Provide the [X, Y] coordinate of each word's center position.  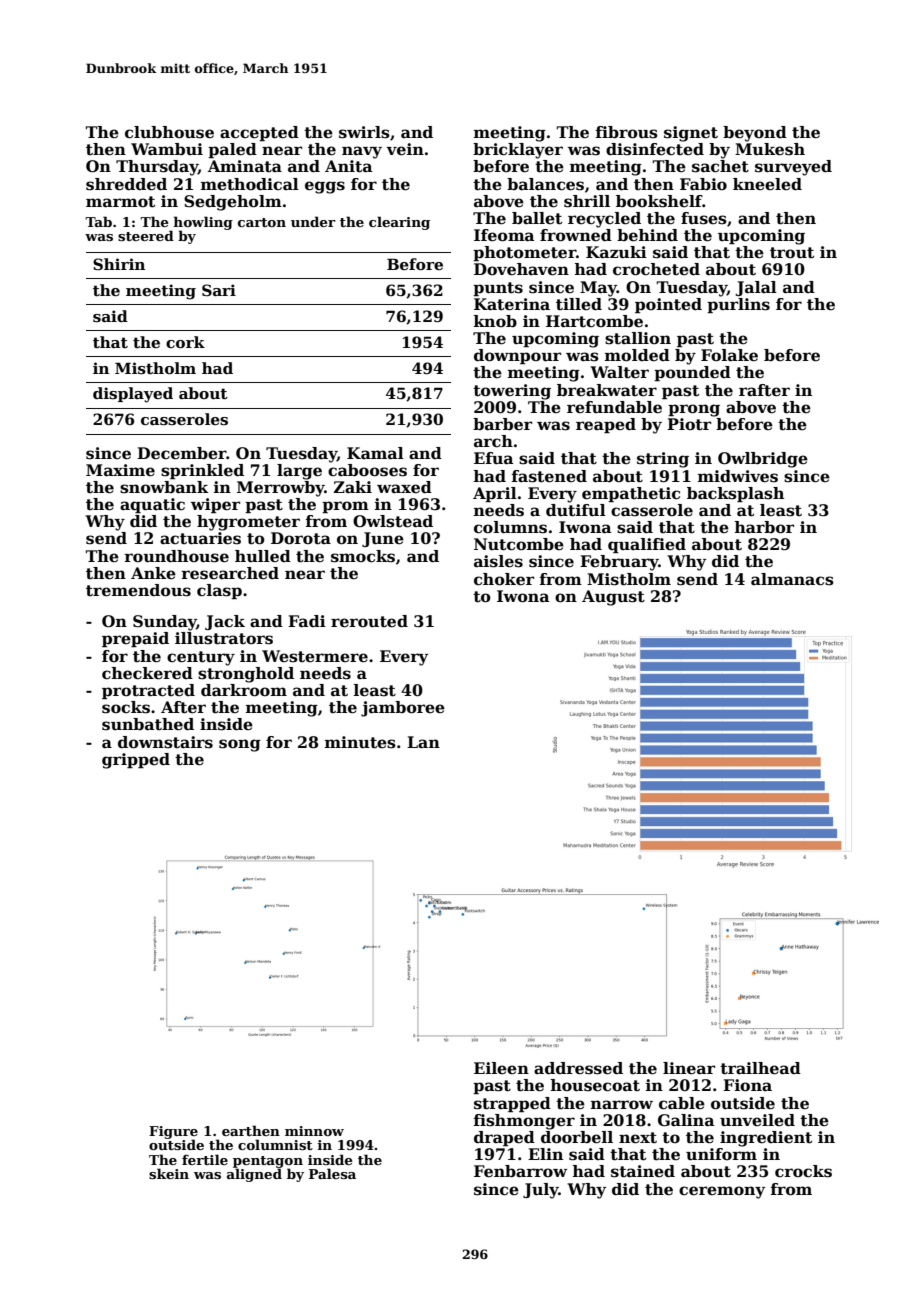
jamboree [403, 709]
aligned [254, 1175]
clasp [219, 591]
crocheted [656, 269]
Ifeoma [504, 235]
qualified [647, 545]
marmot [120, 202]
